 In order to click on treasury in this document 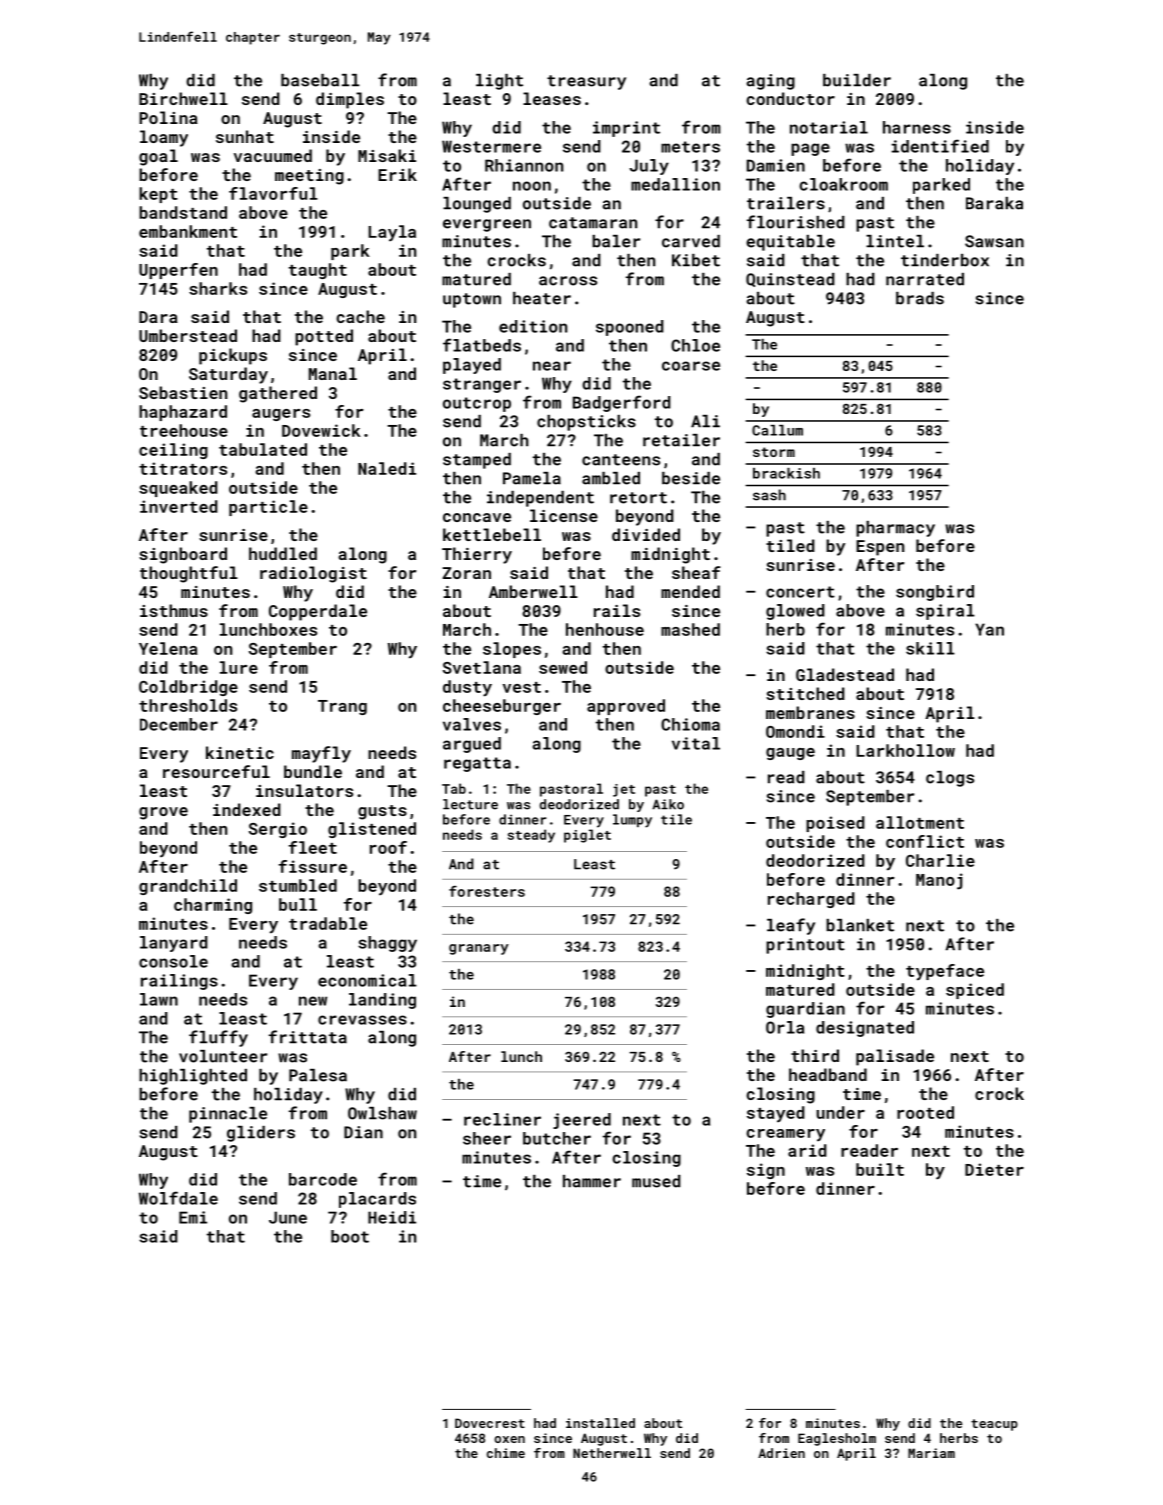, I will do `click(586, 82)`.
